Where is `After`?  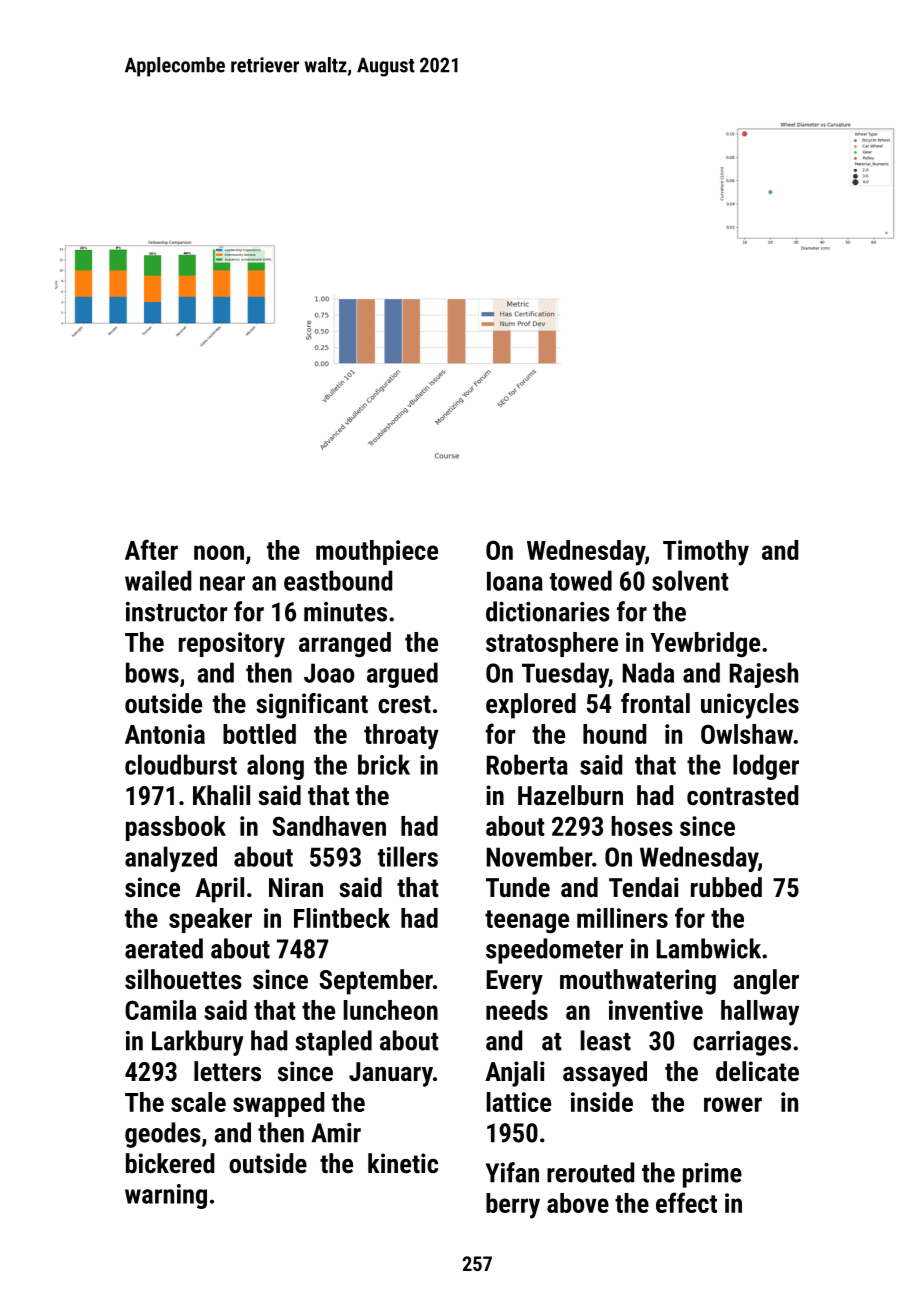
After is located at coordinates (151, 549).
